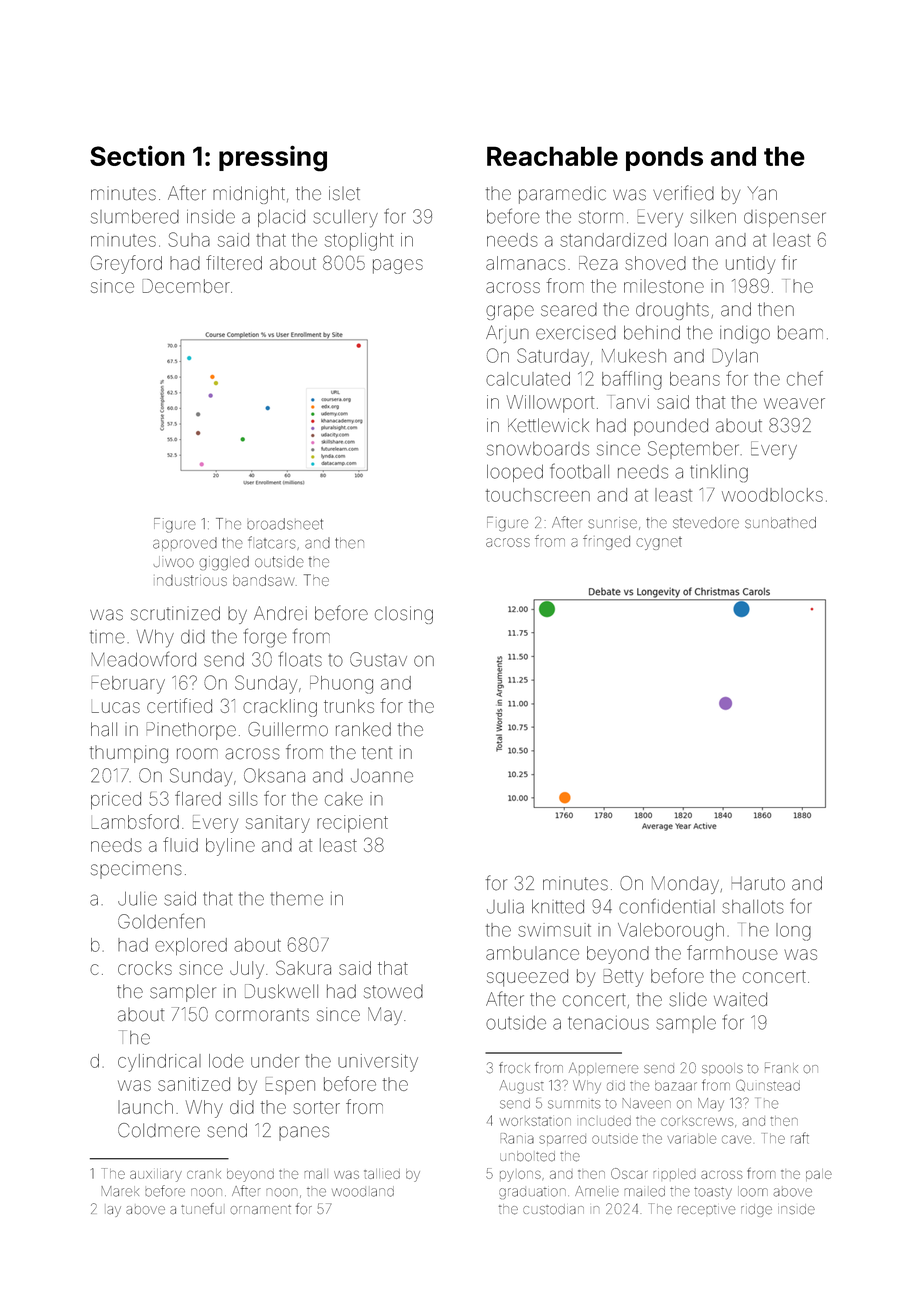 This document has width=924, height=1314. What do you see at coordinates (550, 404) in the document?
I see `Willowport` at bounding box center [550, 404].
